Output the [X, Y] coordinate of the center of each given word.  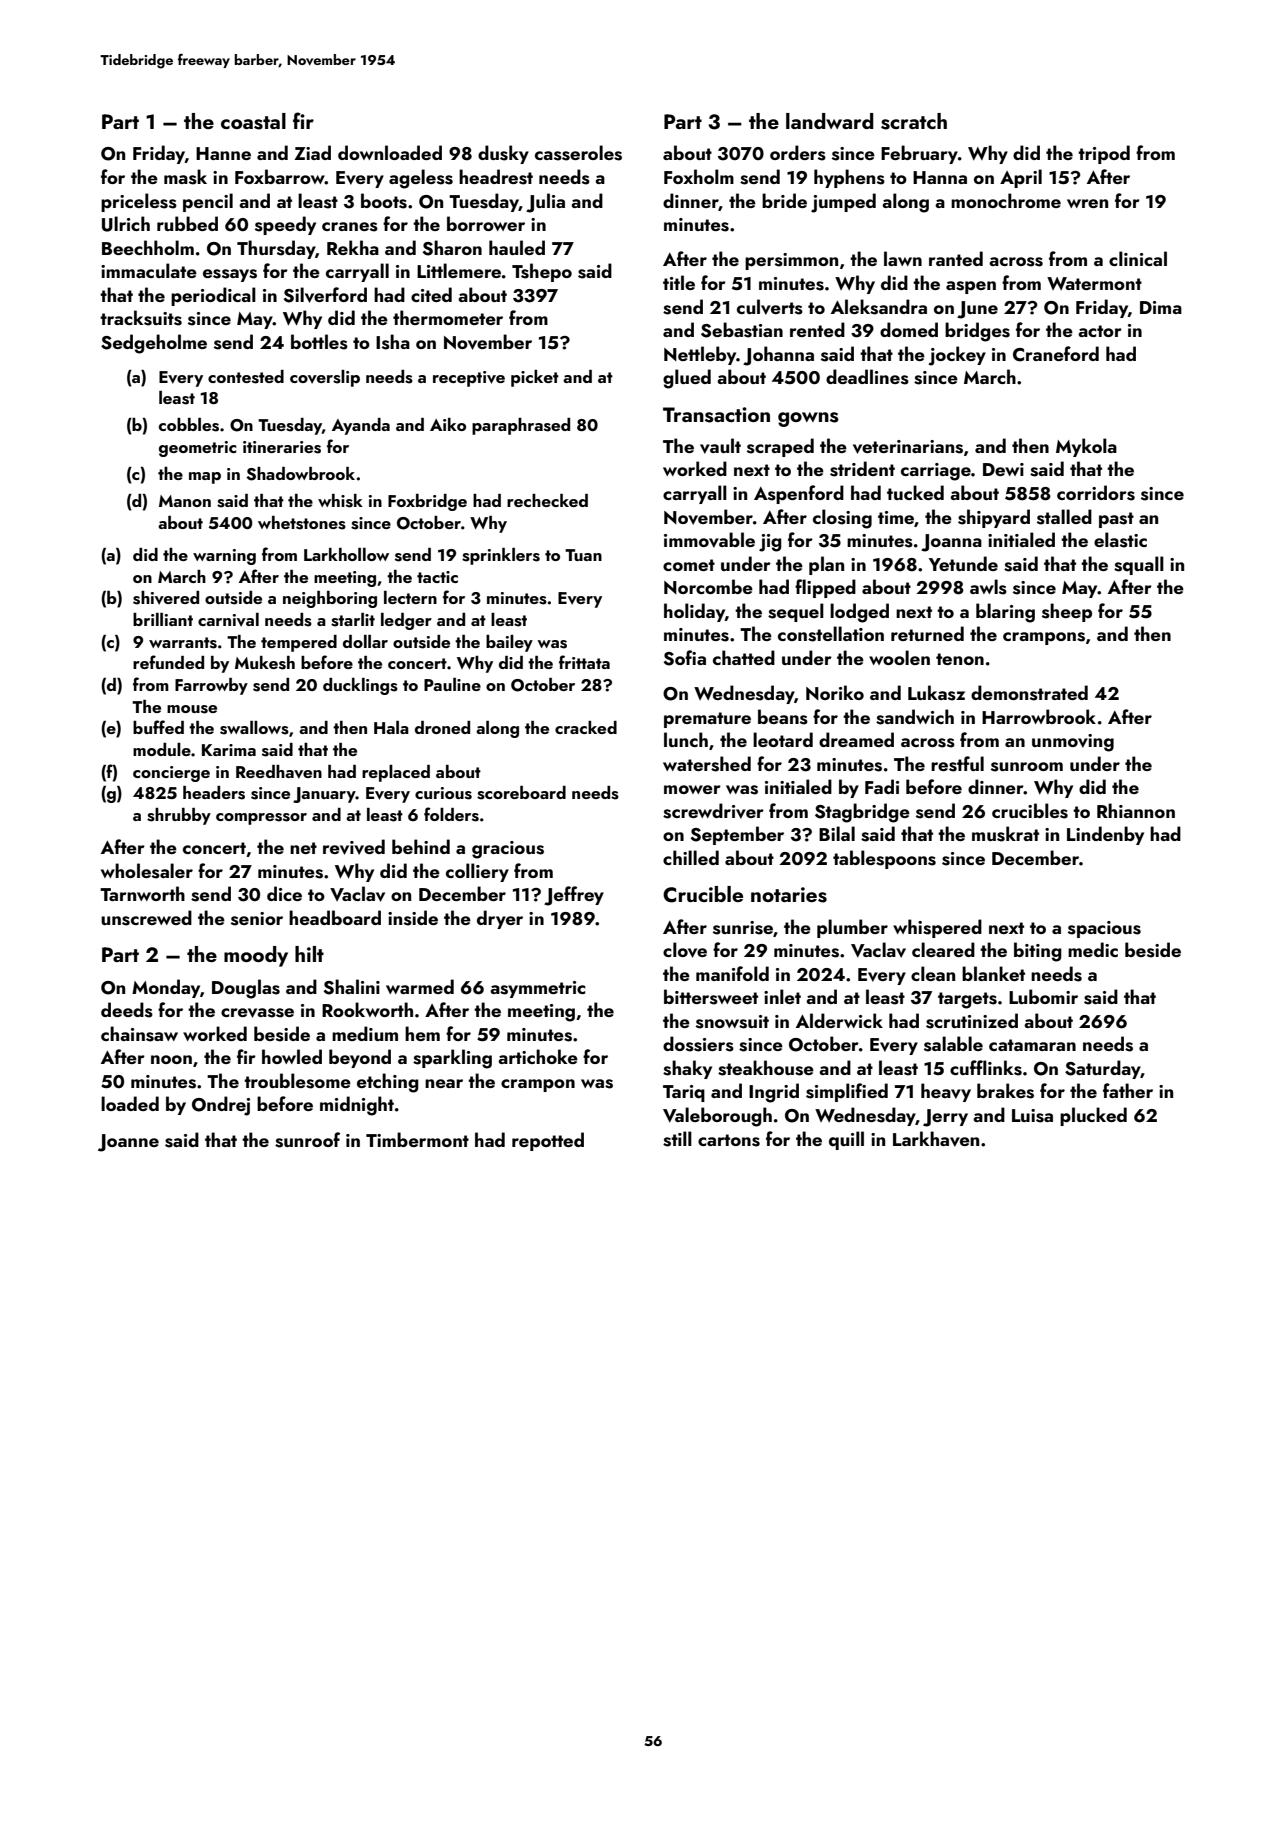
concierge [171, 774]
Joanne [128, 1143]
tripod [1104, 154]
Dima [1161, 307]
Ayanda [361, 426]
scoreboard [521, 793]
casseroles [578, 153]
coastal [253, 121]
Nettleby [700, 355]
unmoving [1073, 743]
